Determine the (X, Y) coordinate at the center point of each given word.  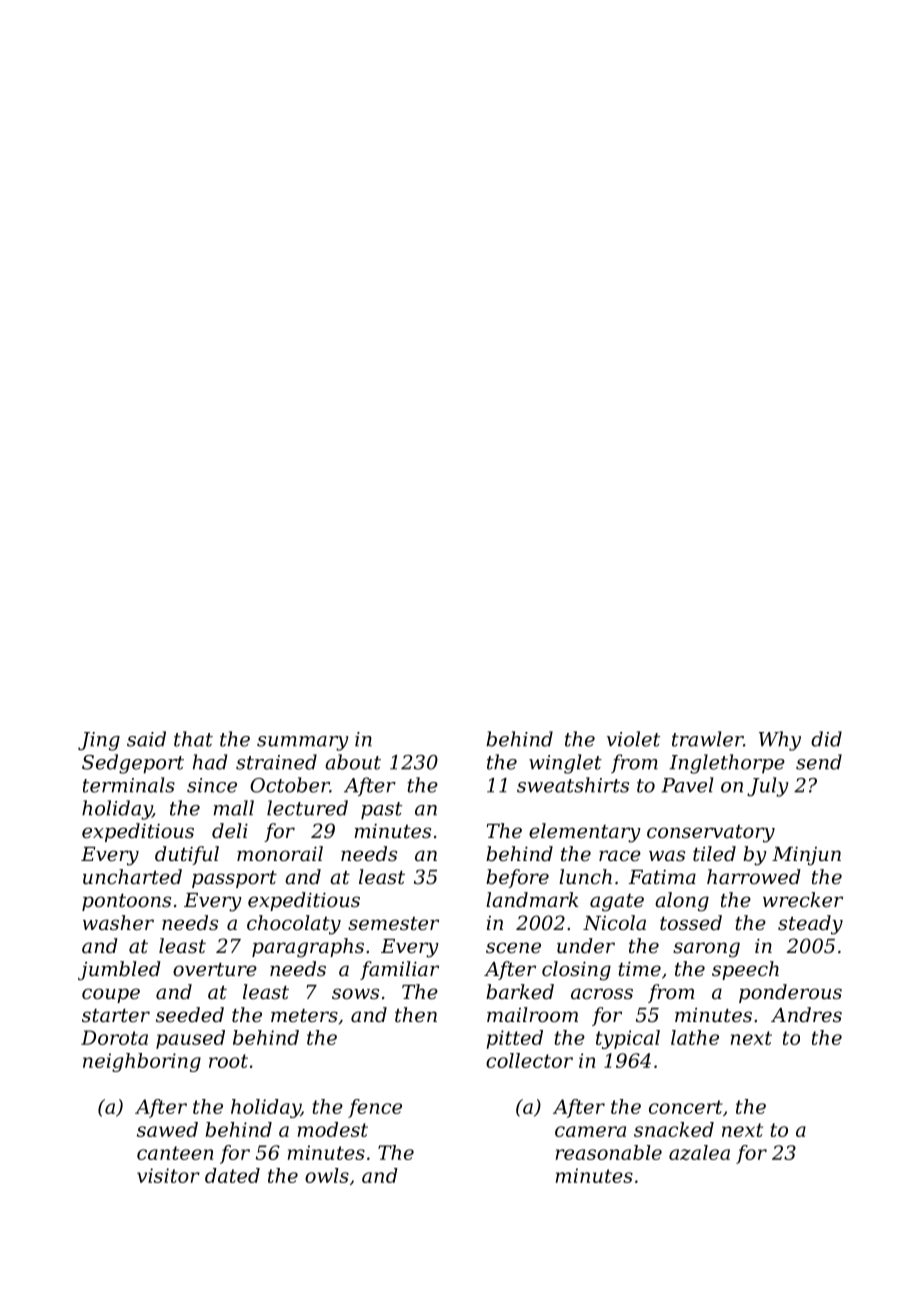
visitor (168, 1175)
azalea (699, 1152)
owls (327, 1175)
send (819, 762)
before (517, 878)
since (212, 785)
